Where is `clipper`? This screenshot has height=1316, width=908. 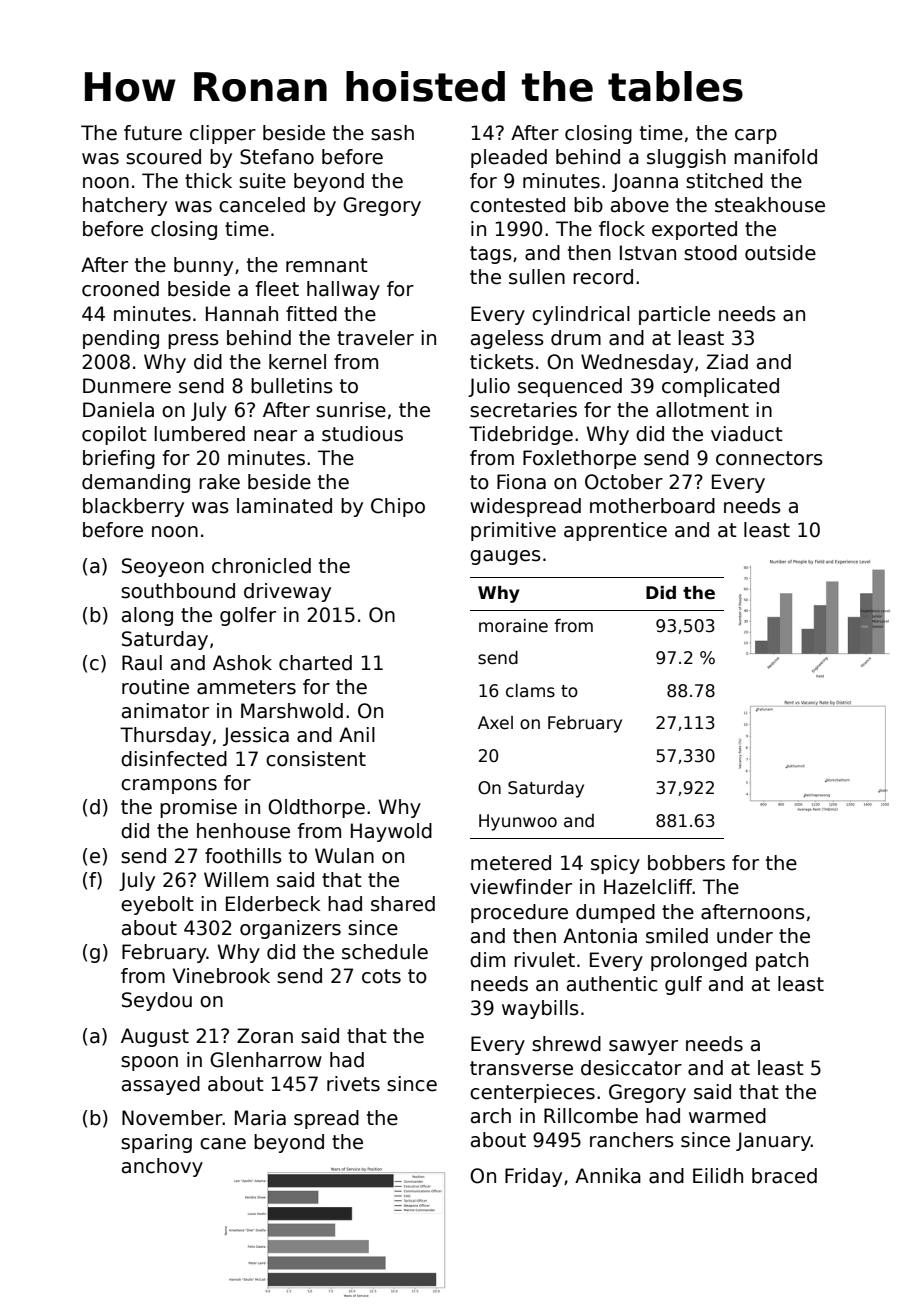 clipper is located at coordinates (223, 134).
